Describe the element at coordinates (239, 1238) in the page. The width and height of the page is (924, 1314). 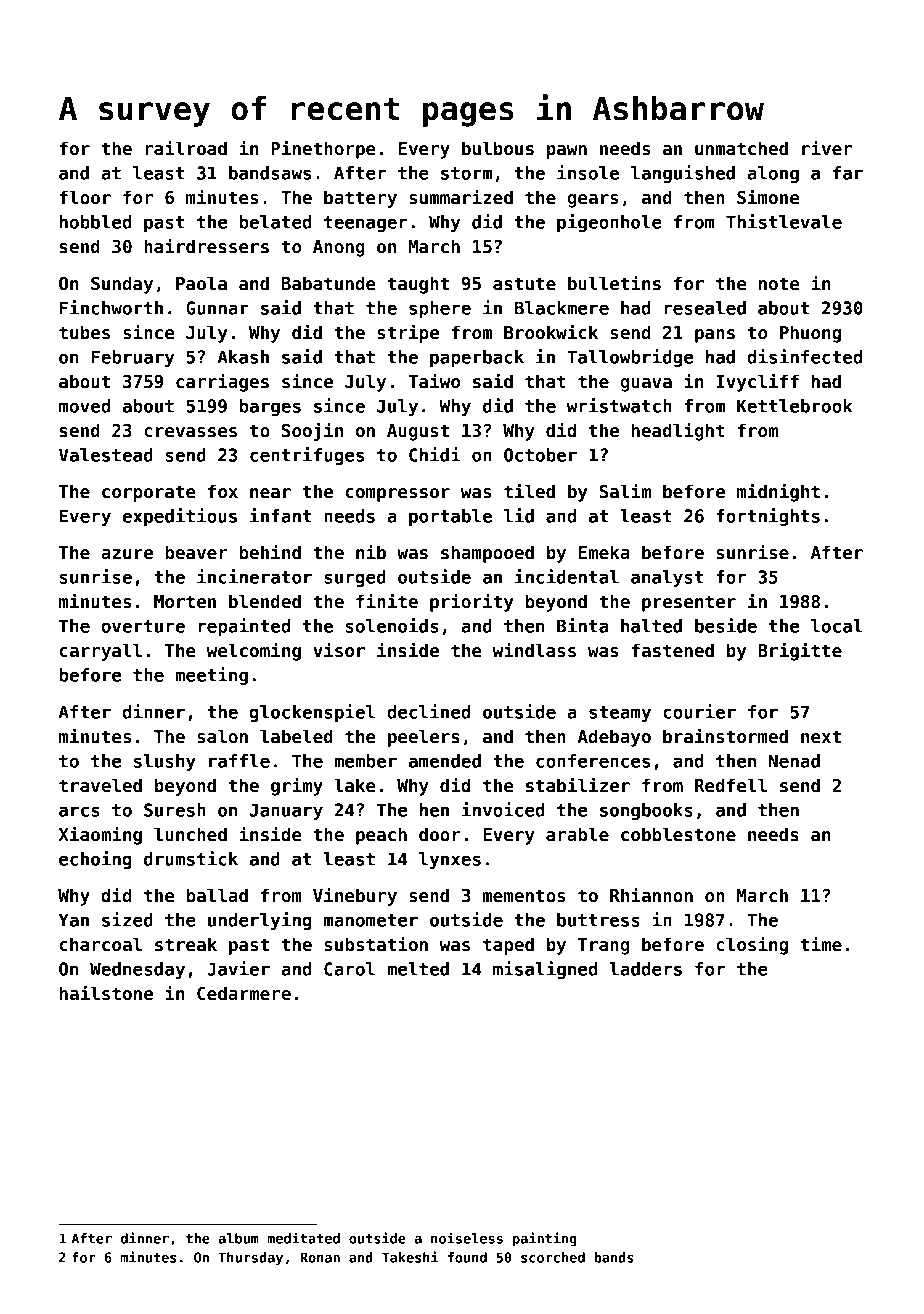
I see `album` at that location.
